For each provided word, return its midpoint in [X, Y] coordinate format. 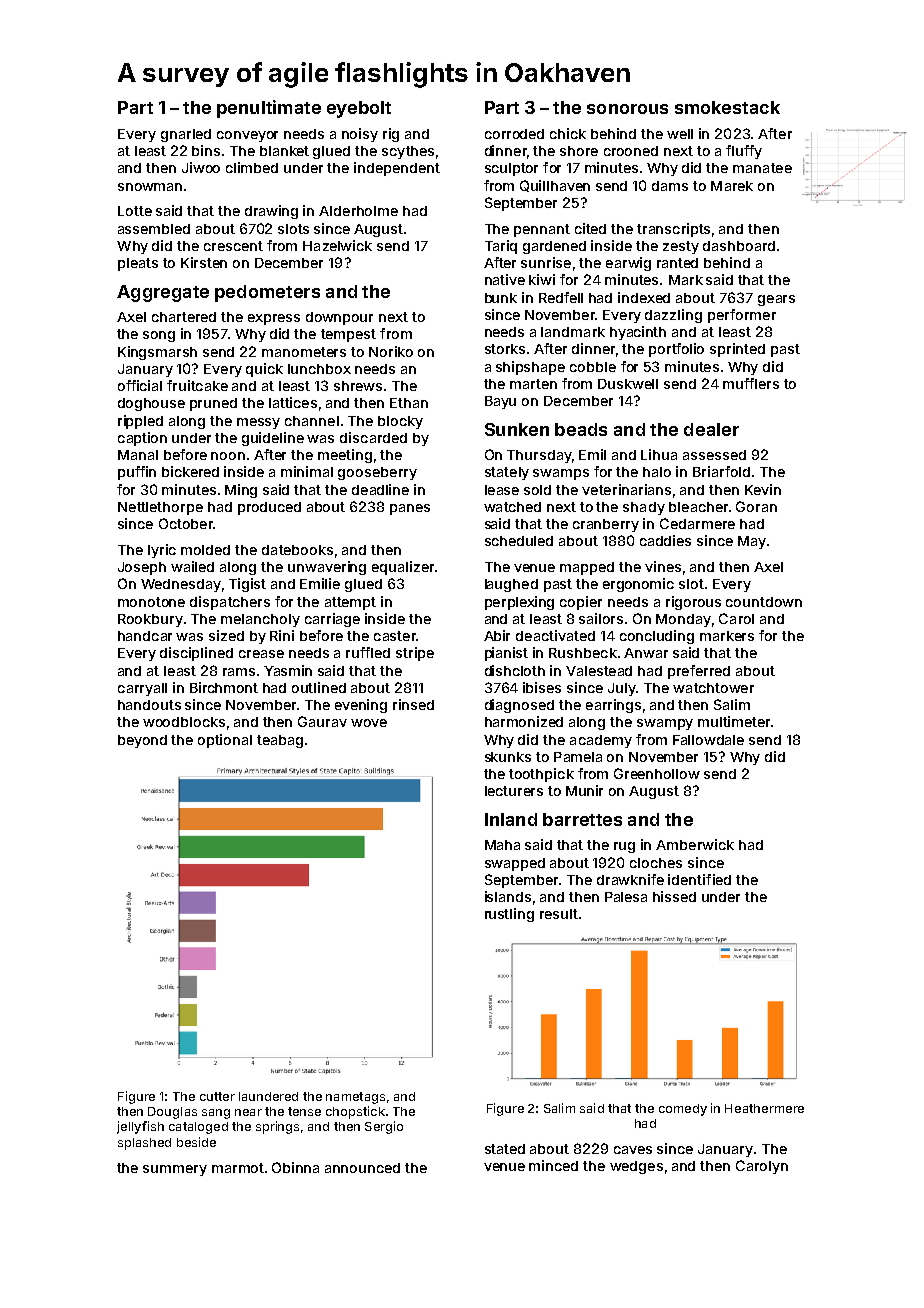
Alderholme [358, 211]
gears [776, 300]
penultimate [269, 109]
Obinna [295, 1167]
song [159, 336]
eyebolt [359, 109]
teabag [280, 741]
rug [624, 847]
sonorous [627, 109]
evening [361, 706]
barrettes [582, 819]
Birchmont [224, 687]
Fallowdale [708, 740]
